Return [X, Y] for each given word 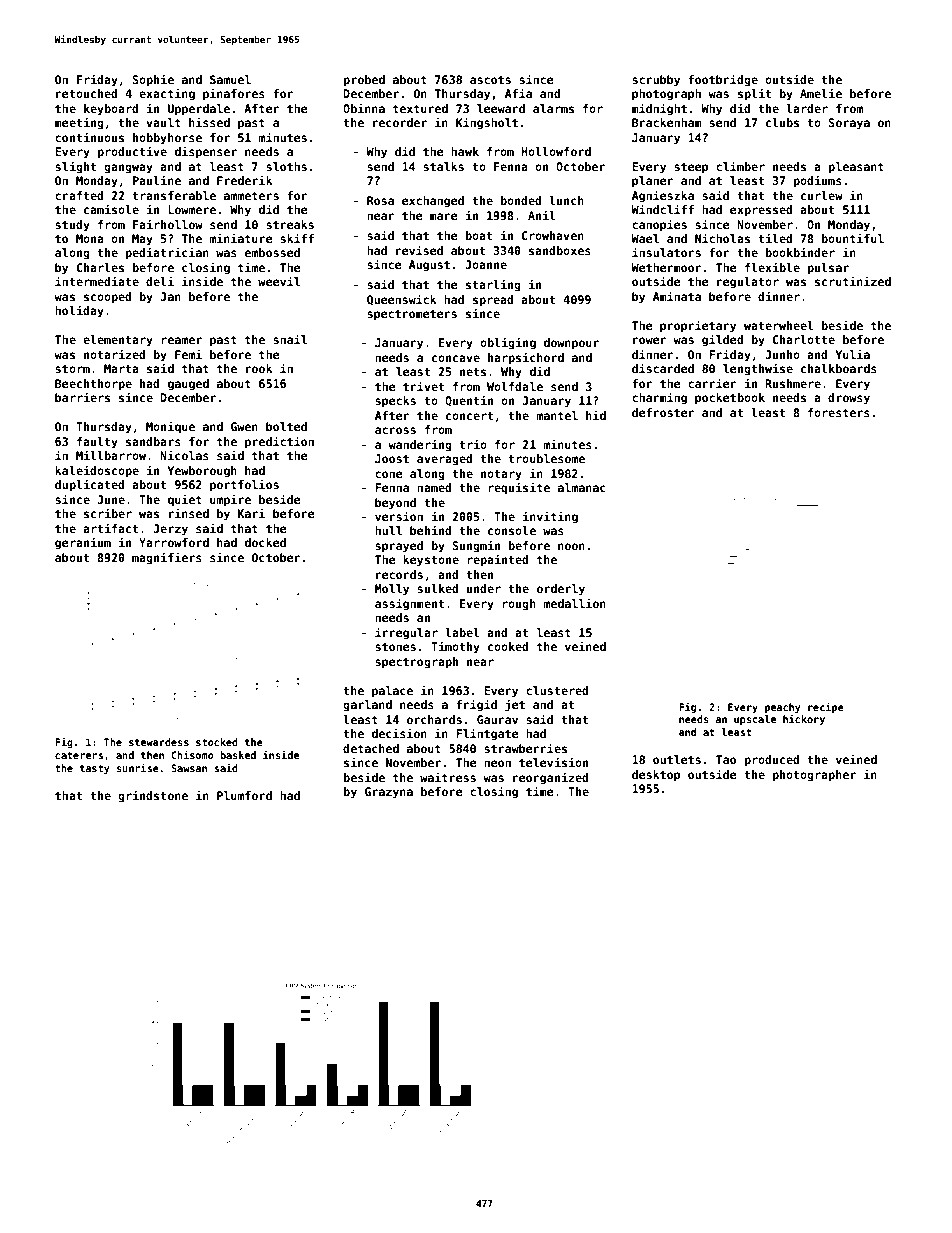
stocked [217, 742]
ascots [490, 80]
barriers [82, 397]
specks [395, 402]
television [553, 762]
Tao [726, 759]
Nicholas [722, 238]
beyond [395, 504]
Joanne [486, 264]
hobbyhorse [167, 139]
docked [265, 542]
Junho [782, 354]
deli [160, 281]
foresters [839, 412]
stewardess [159, 742]
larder [807, 108]
